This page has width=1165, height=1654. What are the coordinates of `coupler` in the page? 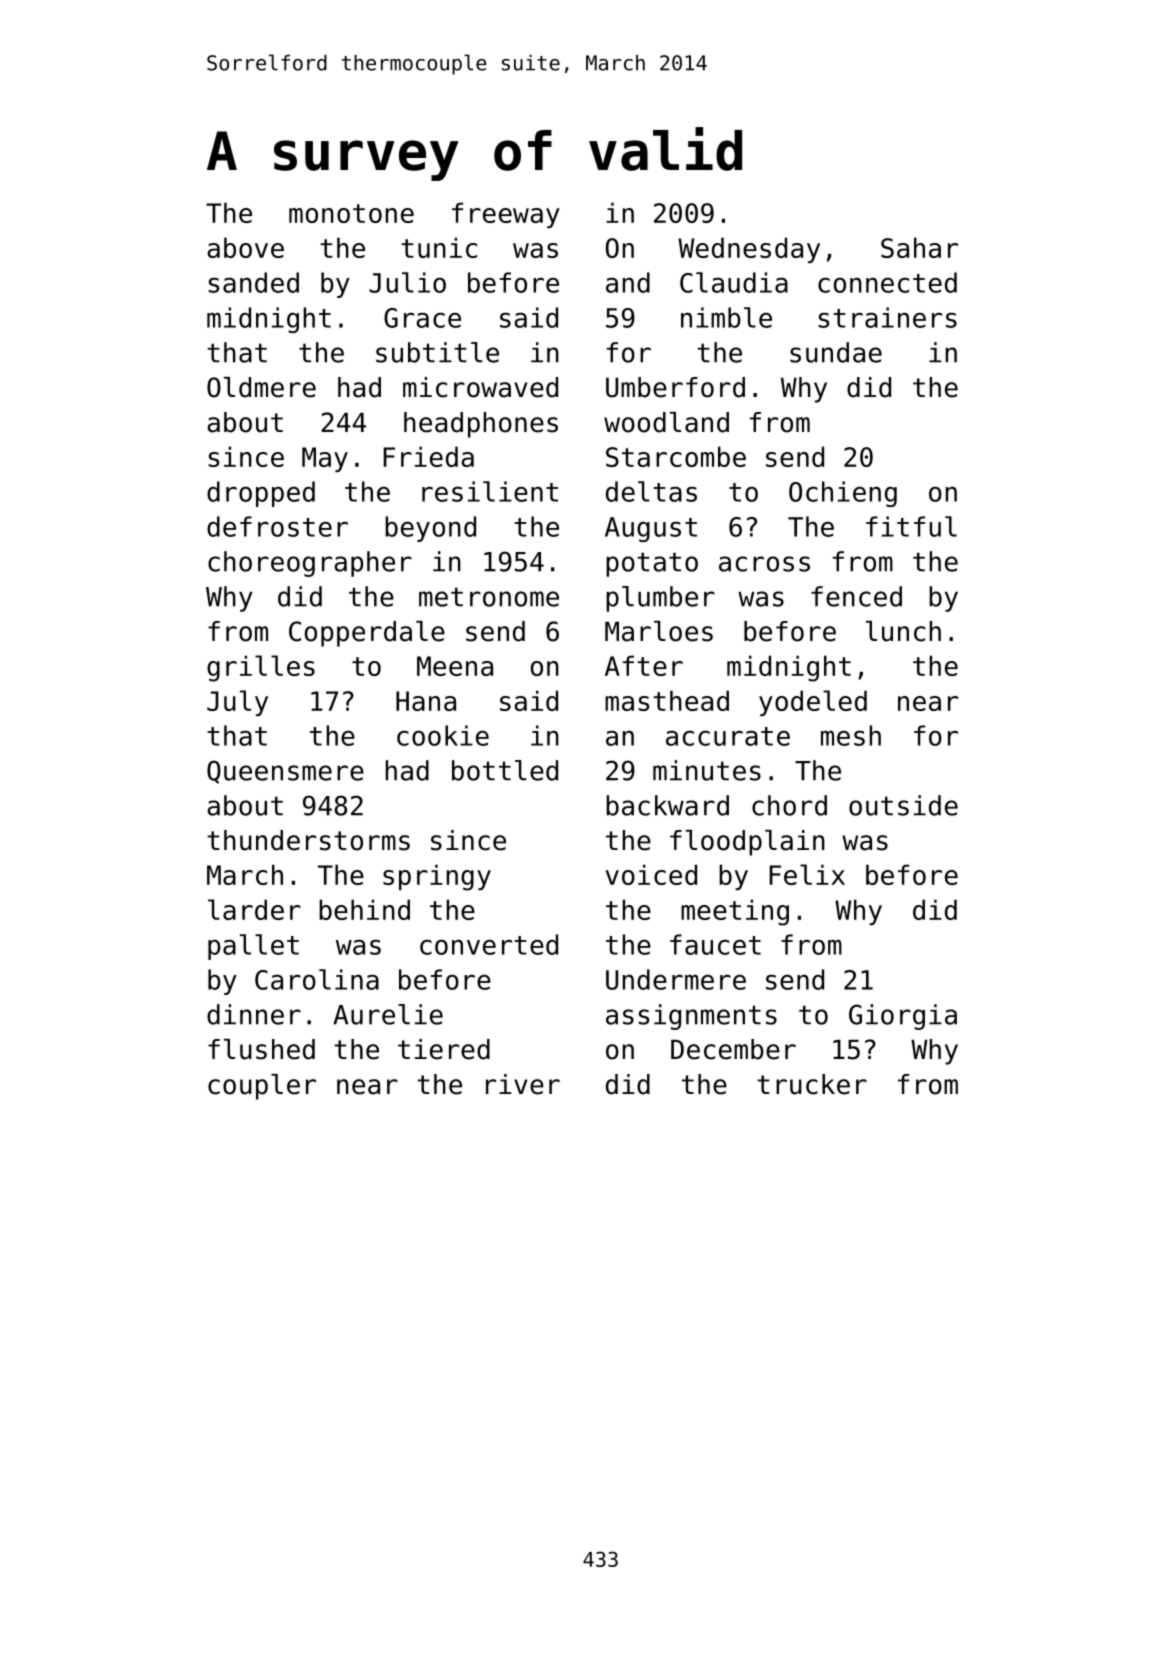 It's located at (262, 1087).
